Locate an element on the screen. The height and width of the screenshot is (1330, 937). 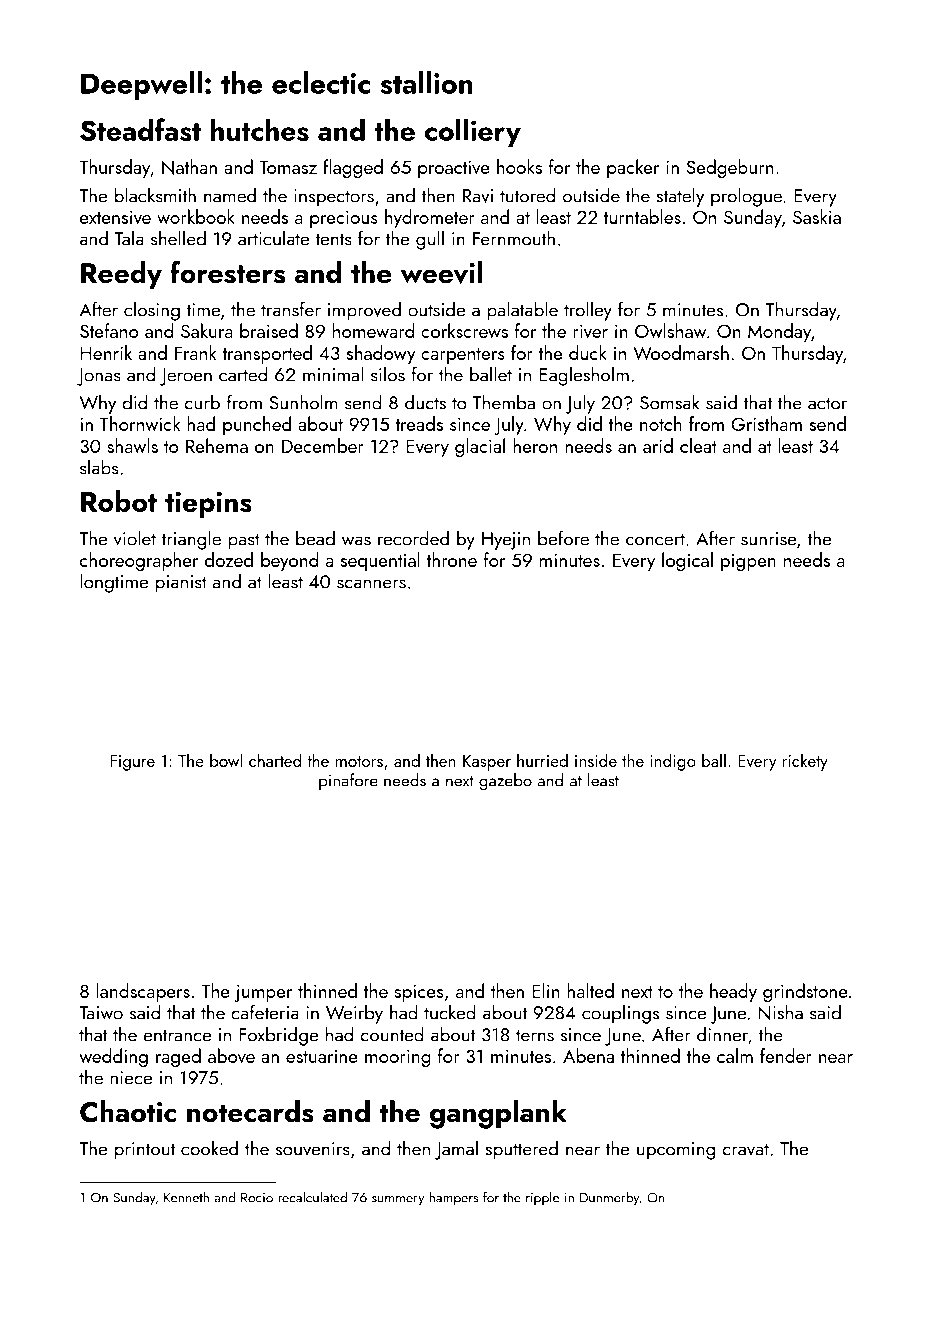
Dunmerby is located at coordinates (609, 1199).
